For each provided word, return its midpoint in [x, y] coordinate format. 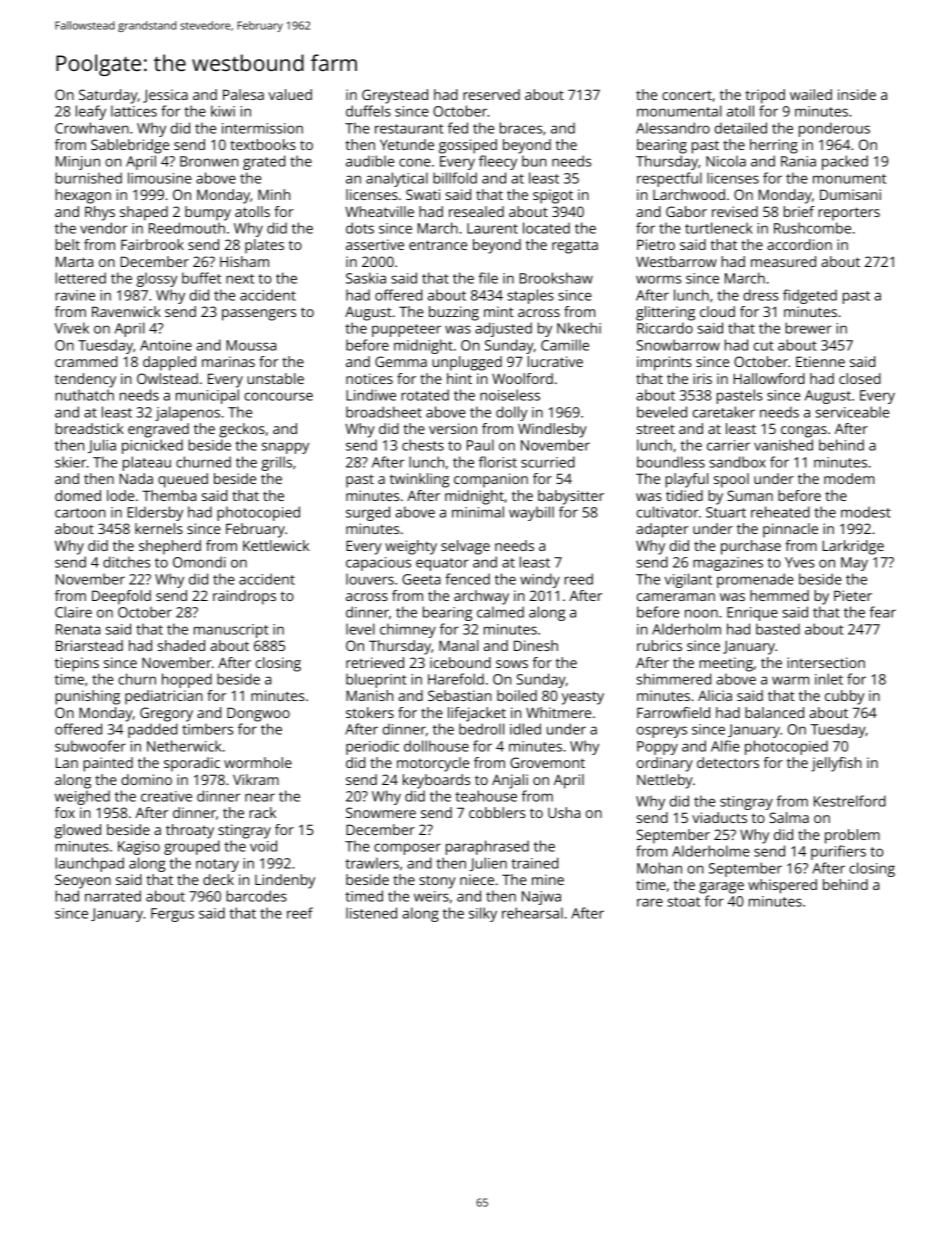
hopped [187, 680]
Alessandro [673, 128]
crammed [86, 361]
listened [371, 913]
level [360, 629]
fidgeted [810, 296]
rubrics [659, 645]
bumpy [208, 213]
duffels [368, 111]
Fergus [172, 915]
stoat [684, 902]
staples [530, 296]
